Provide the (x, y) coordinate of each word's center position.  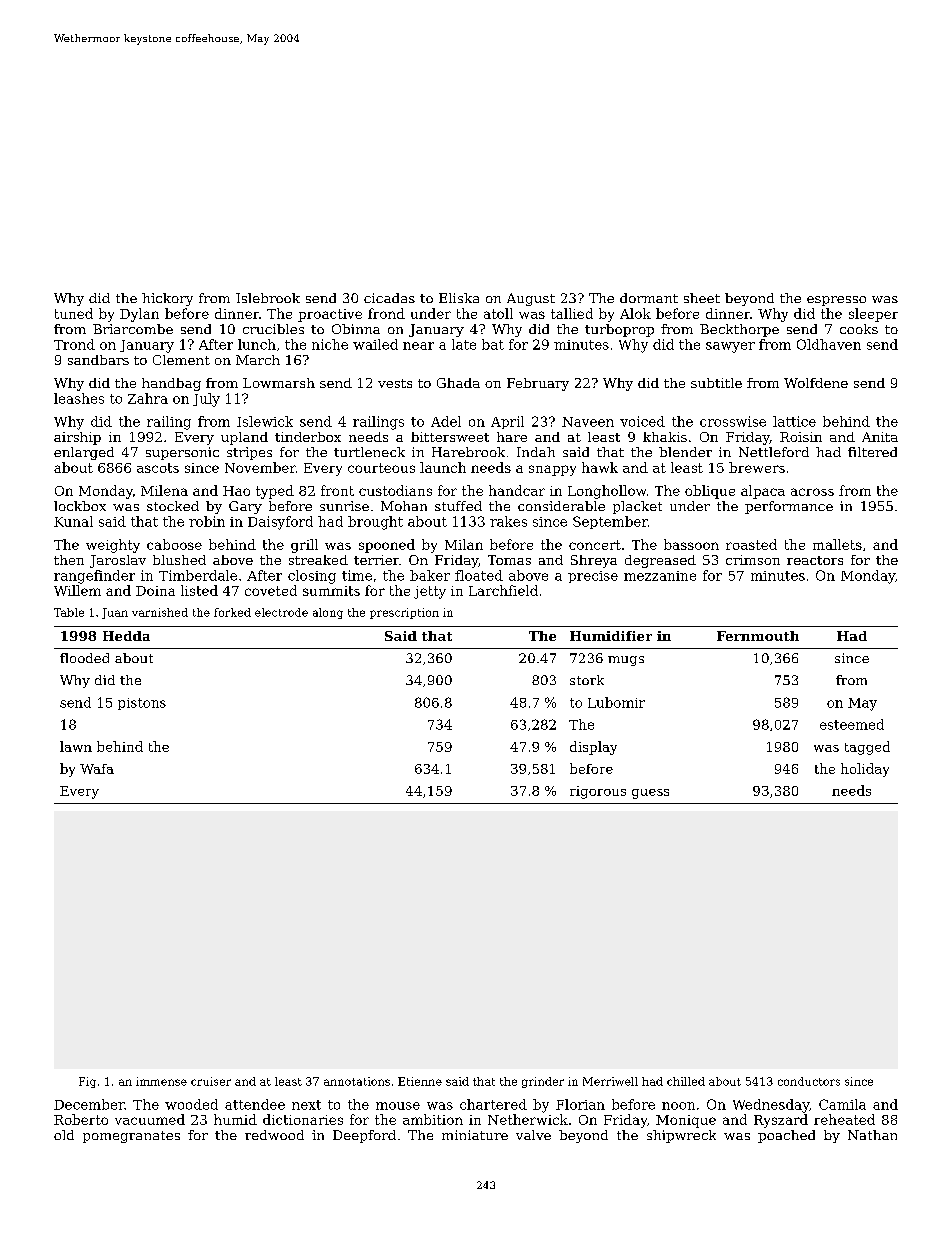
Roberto (81, 1119)
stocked (173, 506)
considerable (561, 506)
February (538, 384)
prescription (404, 613)
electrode (281, 612)
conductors (809, 1081)
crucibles (273, 329)
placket (637, 507)
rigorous (598, 792)
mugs (626, 661)
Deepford (364, 1136)
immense (161, 1081)
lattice (794, 421)
